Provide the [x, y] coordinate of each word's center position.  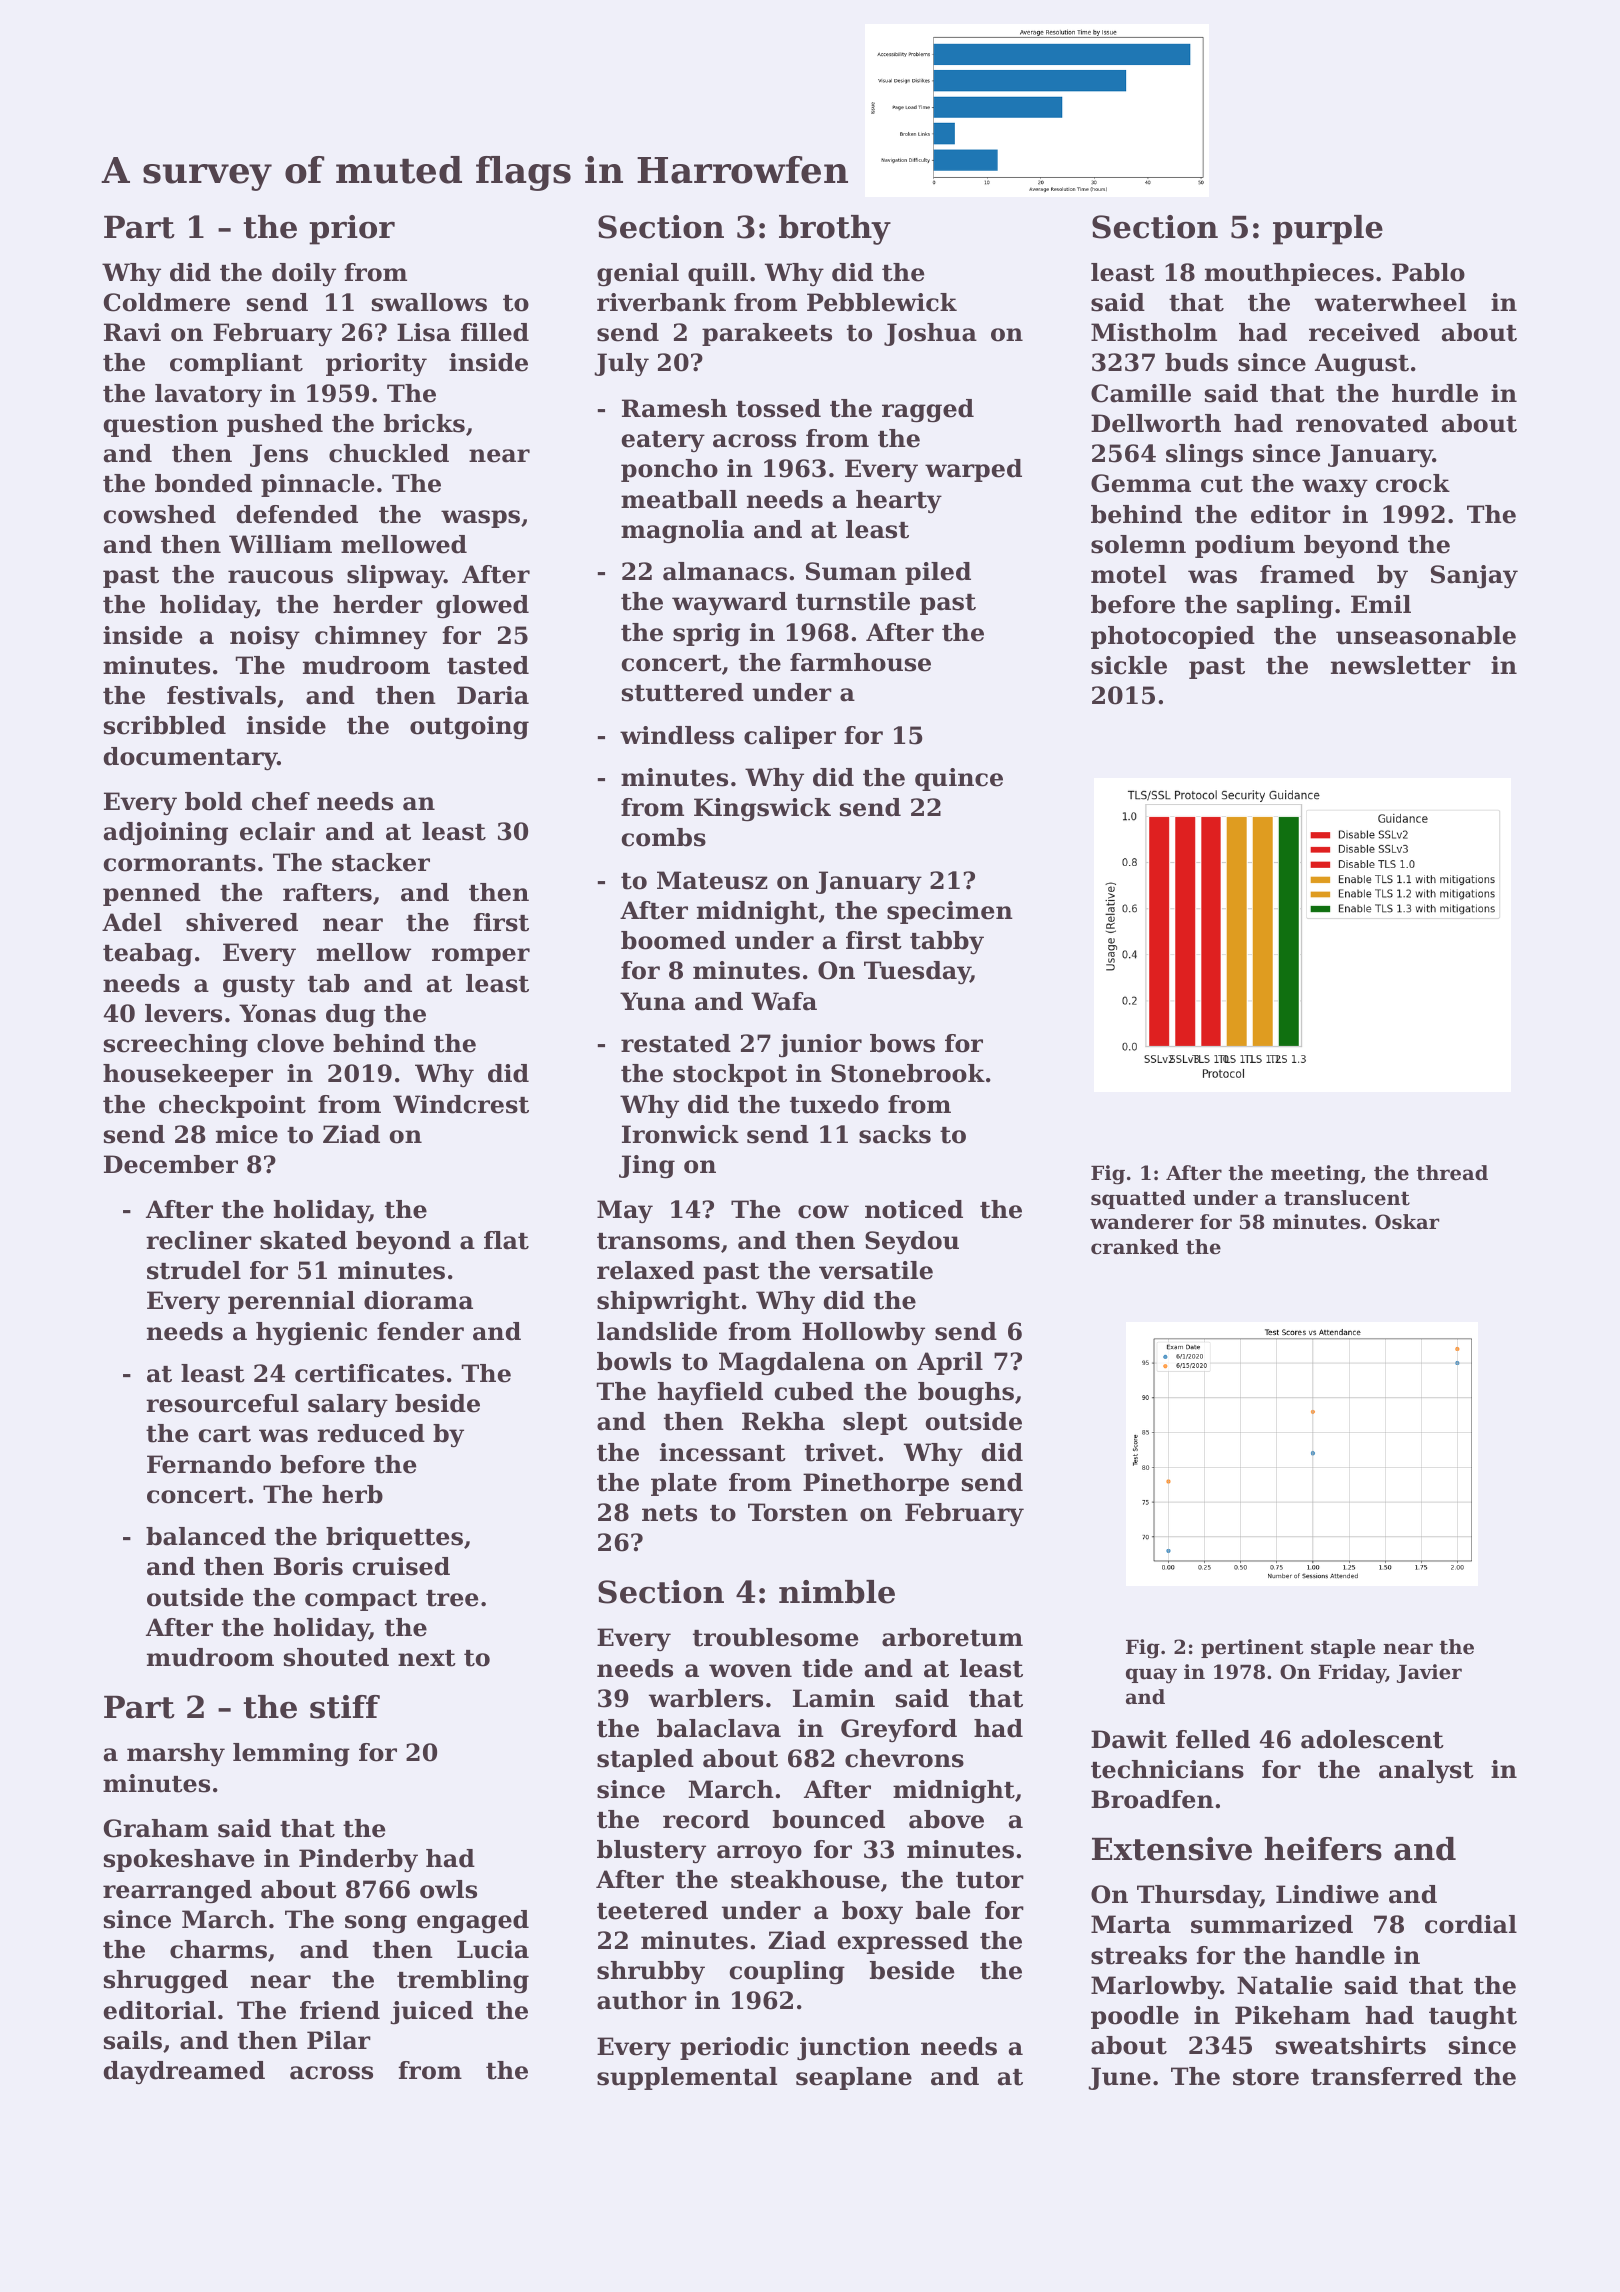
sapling [1285, 607]
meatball [679, 499]
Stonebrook [908, 1073]
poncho [669, 470]
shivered [242, 922]
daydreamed [184, 2073]
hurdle [1435, 393]
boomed [673, 940]
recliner [199, 1240]
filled [495, 332]
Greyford [899, 1730]
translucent [1347, 1198]
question [161, 425]
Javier [1429, 1673]
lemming [291, 1755]
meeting [1315, 1175]
